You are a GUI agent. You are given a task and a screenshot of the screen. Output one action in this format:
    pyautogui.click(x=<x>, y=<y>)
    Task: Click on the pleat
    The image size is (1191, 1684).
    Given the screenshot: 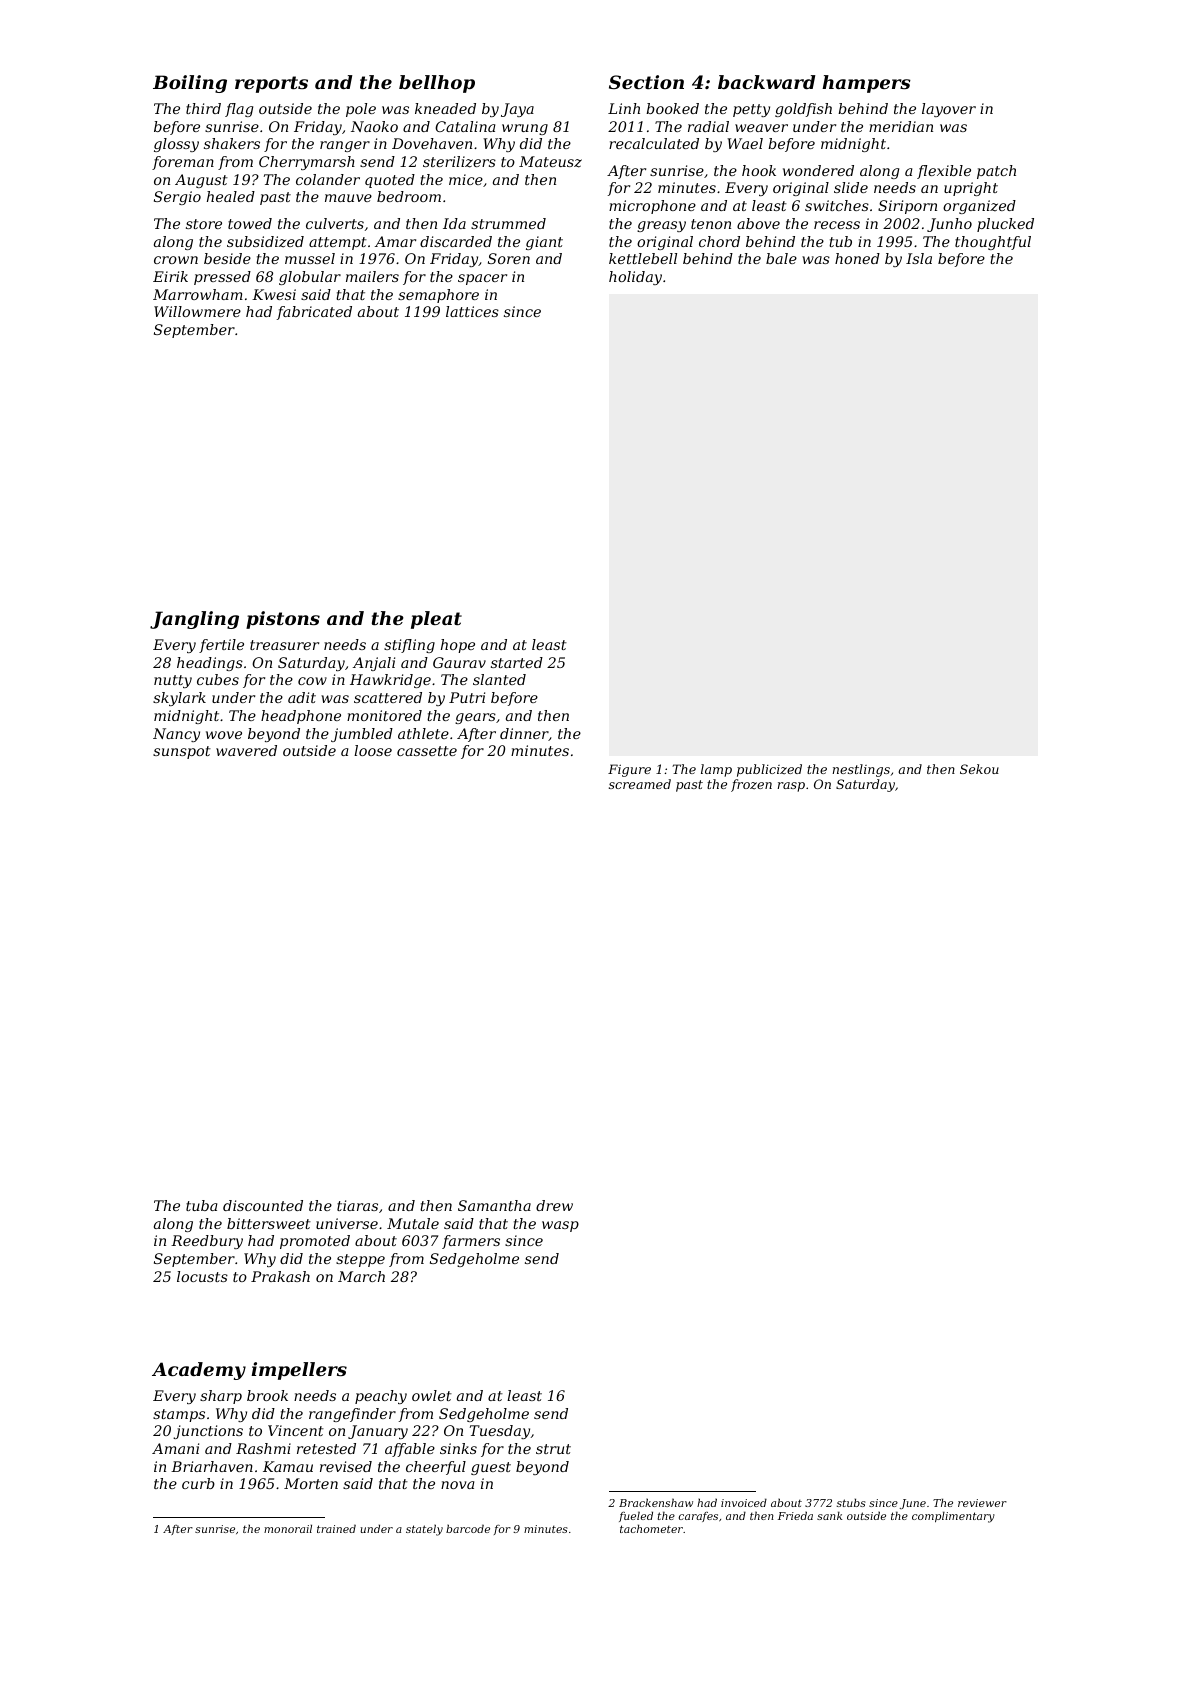 What is the action you would take?
    pyautogui.click(x=436, y=620)
